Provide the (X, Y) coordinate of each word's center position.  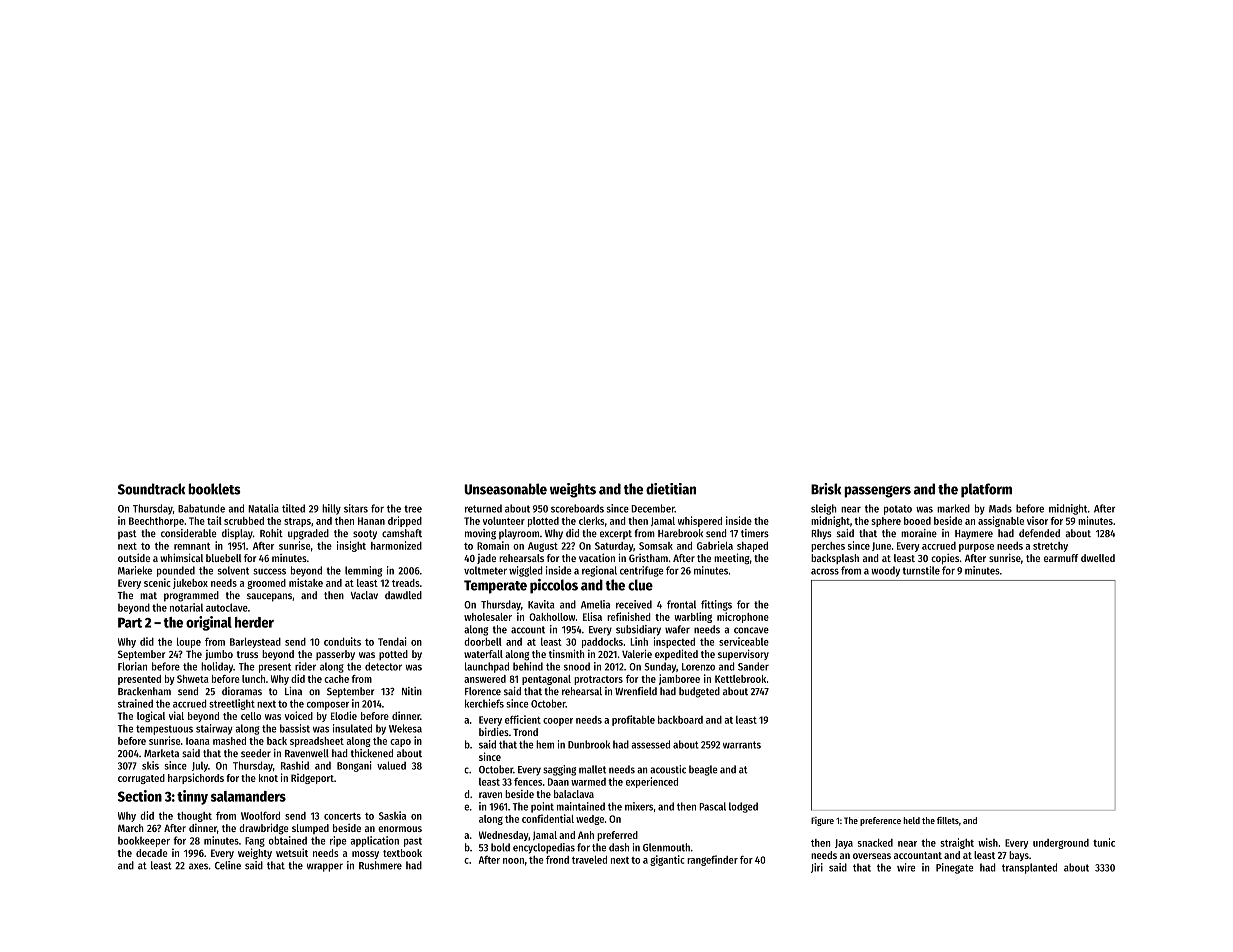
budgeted (699, 692)
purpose (976, 548)
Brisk (826, 489)
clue (640, 585)
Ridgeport (312, 778)
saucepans (269, 597)
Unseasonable (505, 489)
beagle (703, 770)
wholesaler (488, 617)
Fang (255, 842)
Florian (132, 666)
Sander (753, 666)
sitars (356, 508)
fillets (948, 820)
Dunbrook (589, 744)
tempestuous (164, 730)
